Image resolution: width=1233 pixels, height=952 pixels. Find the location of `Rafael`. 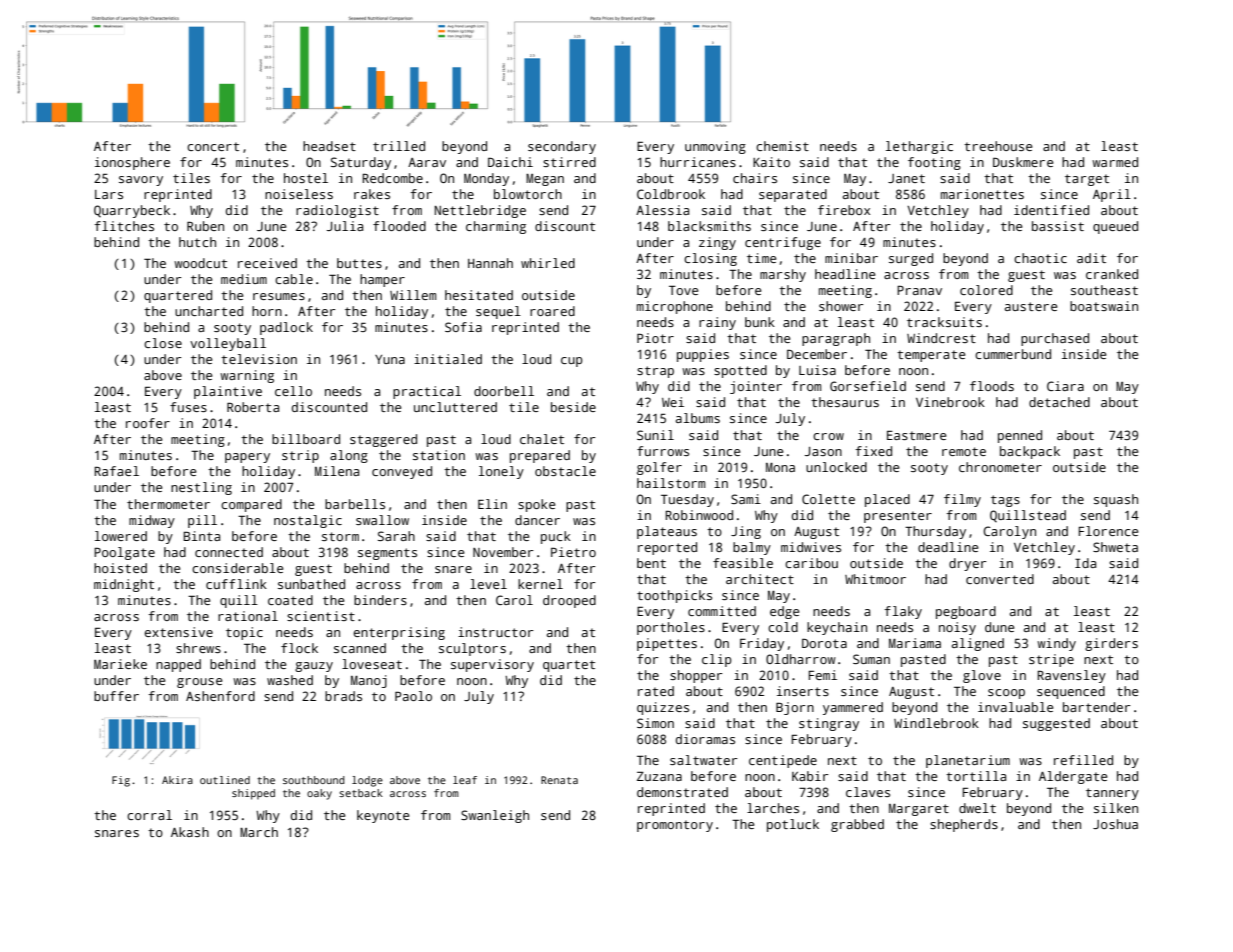

Rafael is located at coordinates (116, 471).
